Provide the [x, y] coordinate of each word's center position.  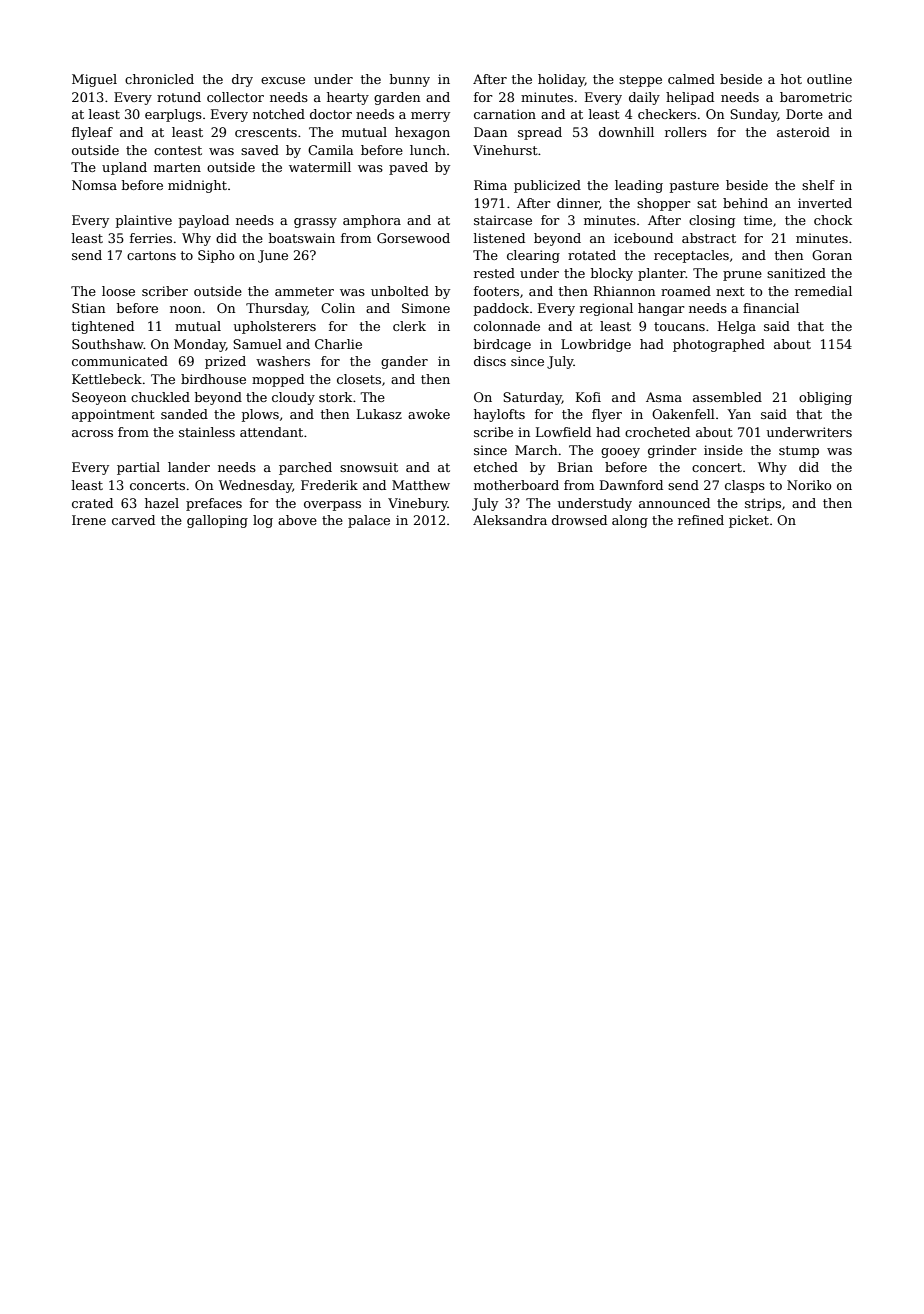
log [263, 521]
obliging [825, 398]
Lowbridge [596, 345]
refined [701, 520]
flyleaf [92, 133]
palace [369, 521]
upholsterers [275, 327]
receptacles [691, 256]
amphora [372, 221]
